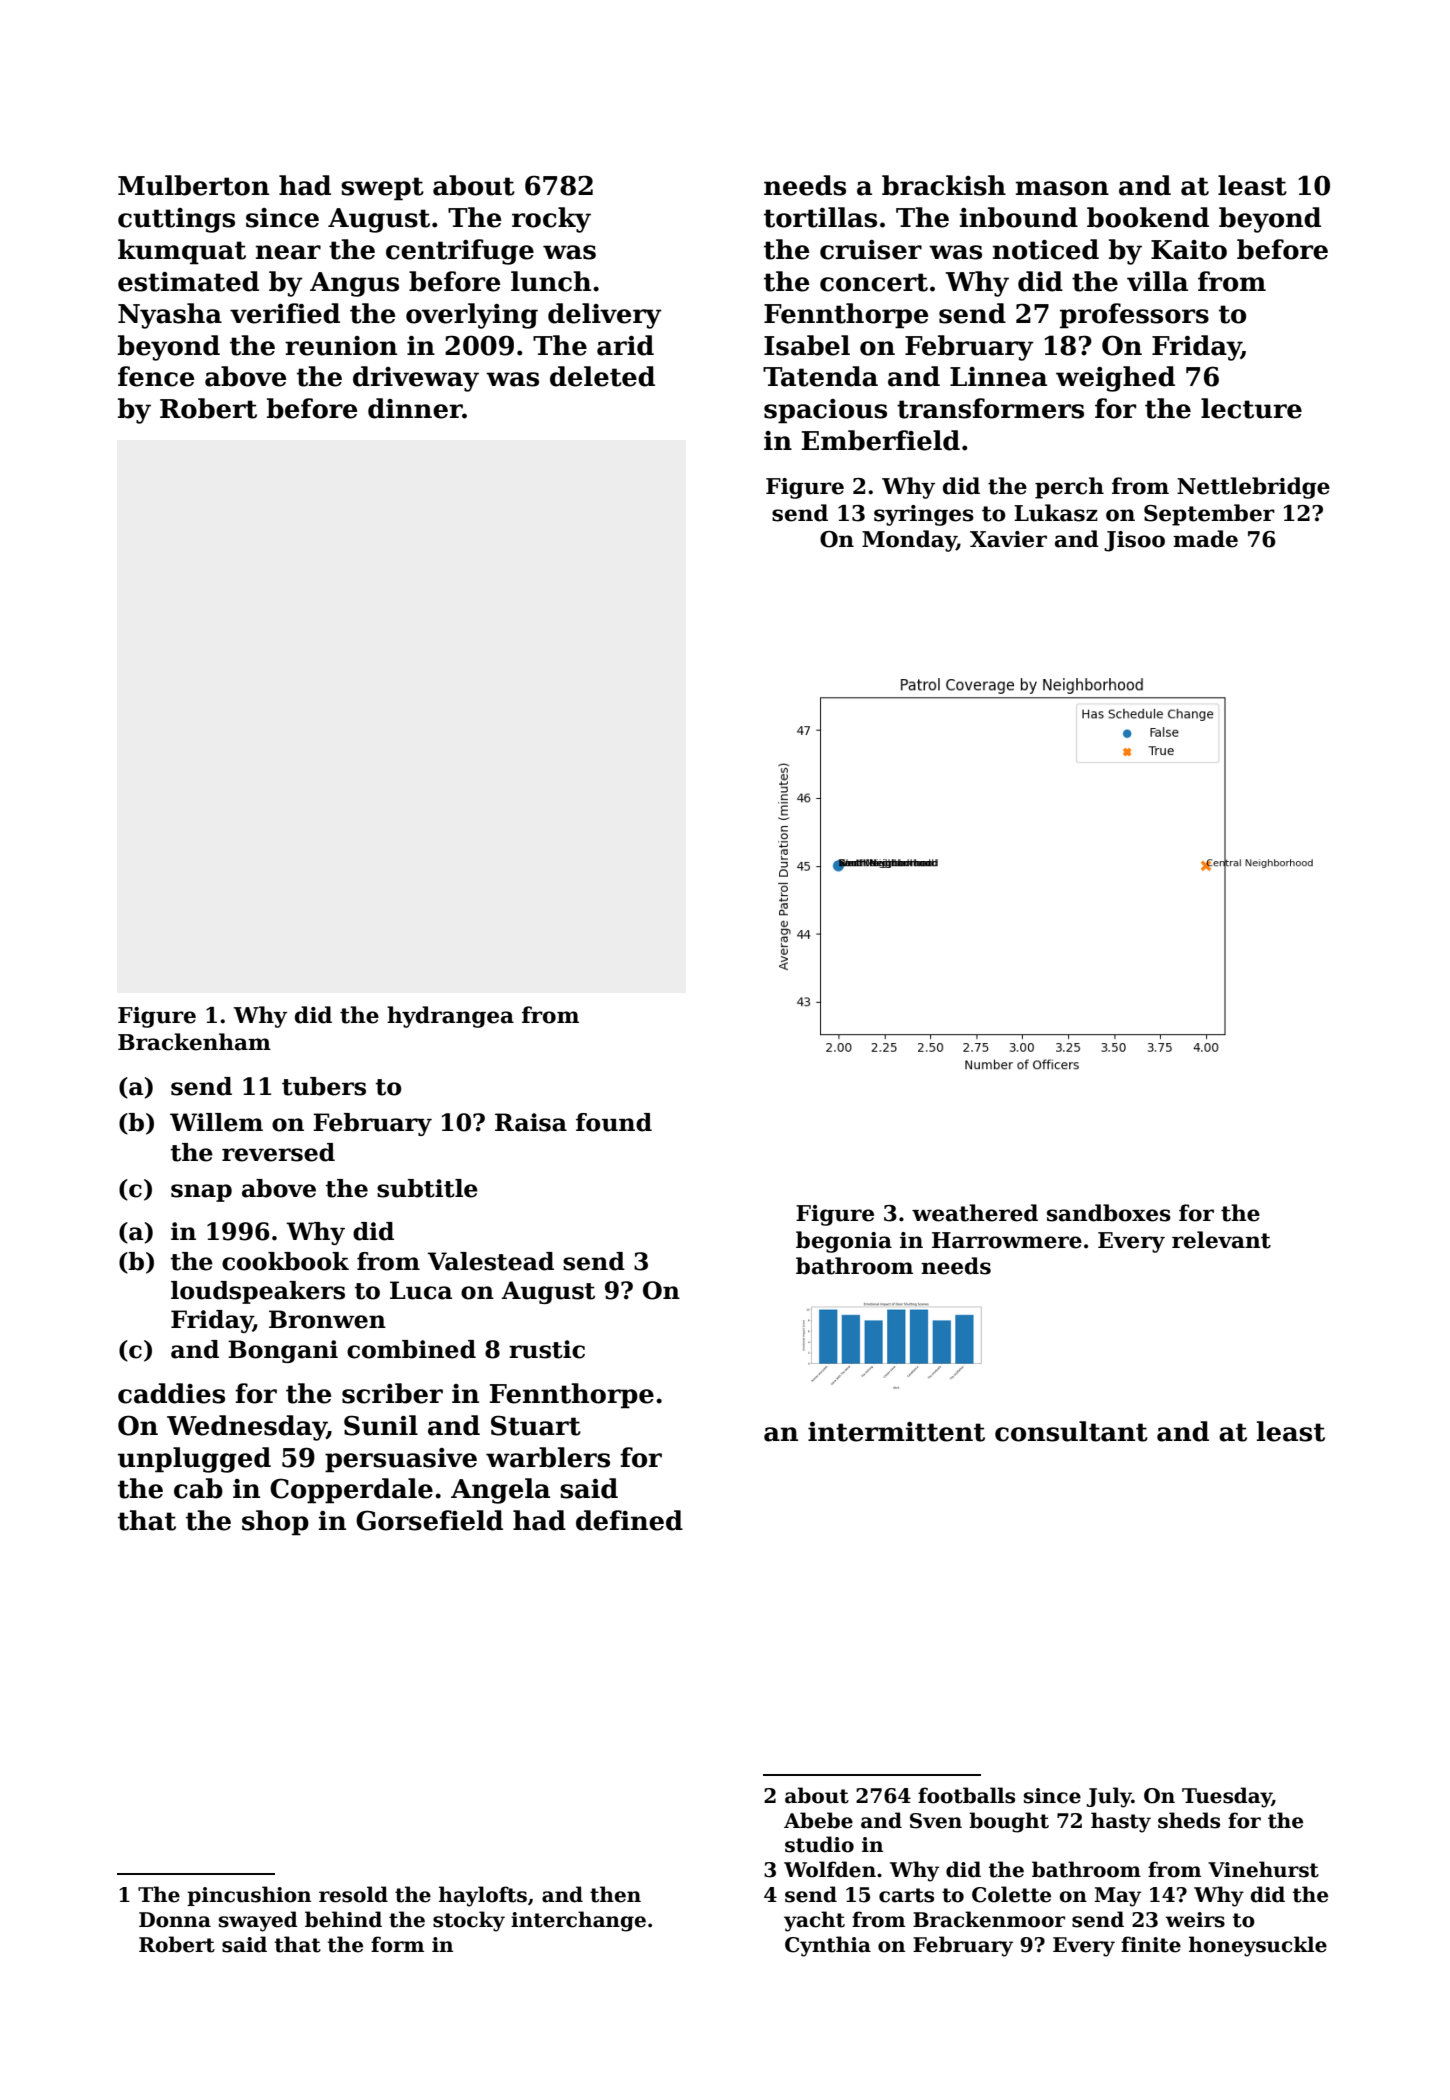 The image size is (1450, 2100). What do you see at coordinates (194, 1042) in the page?
I see `Brackenham` at bounding box center [194, 1042].
